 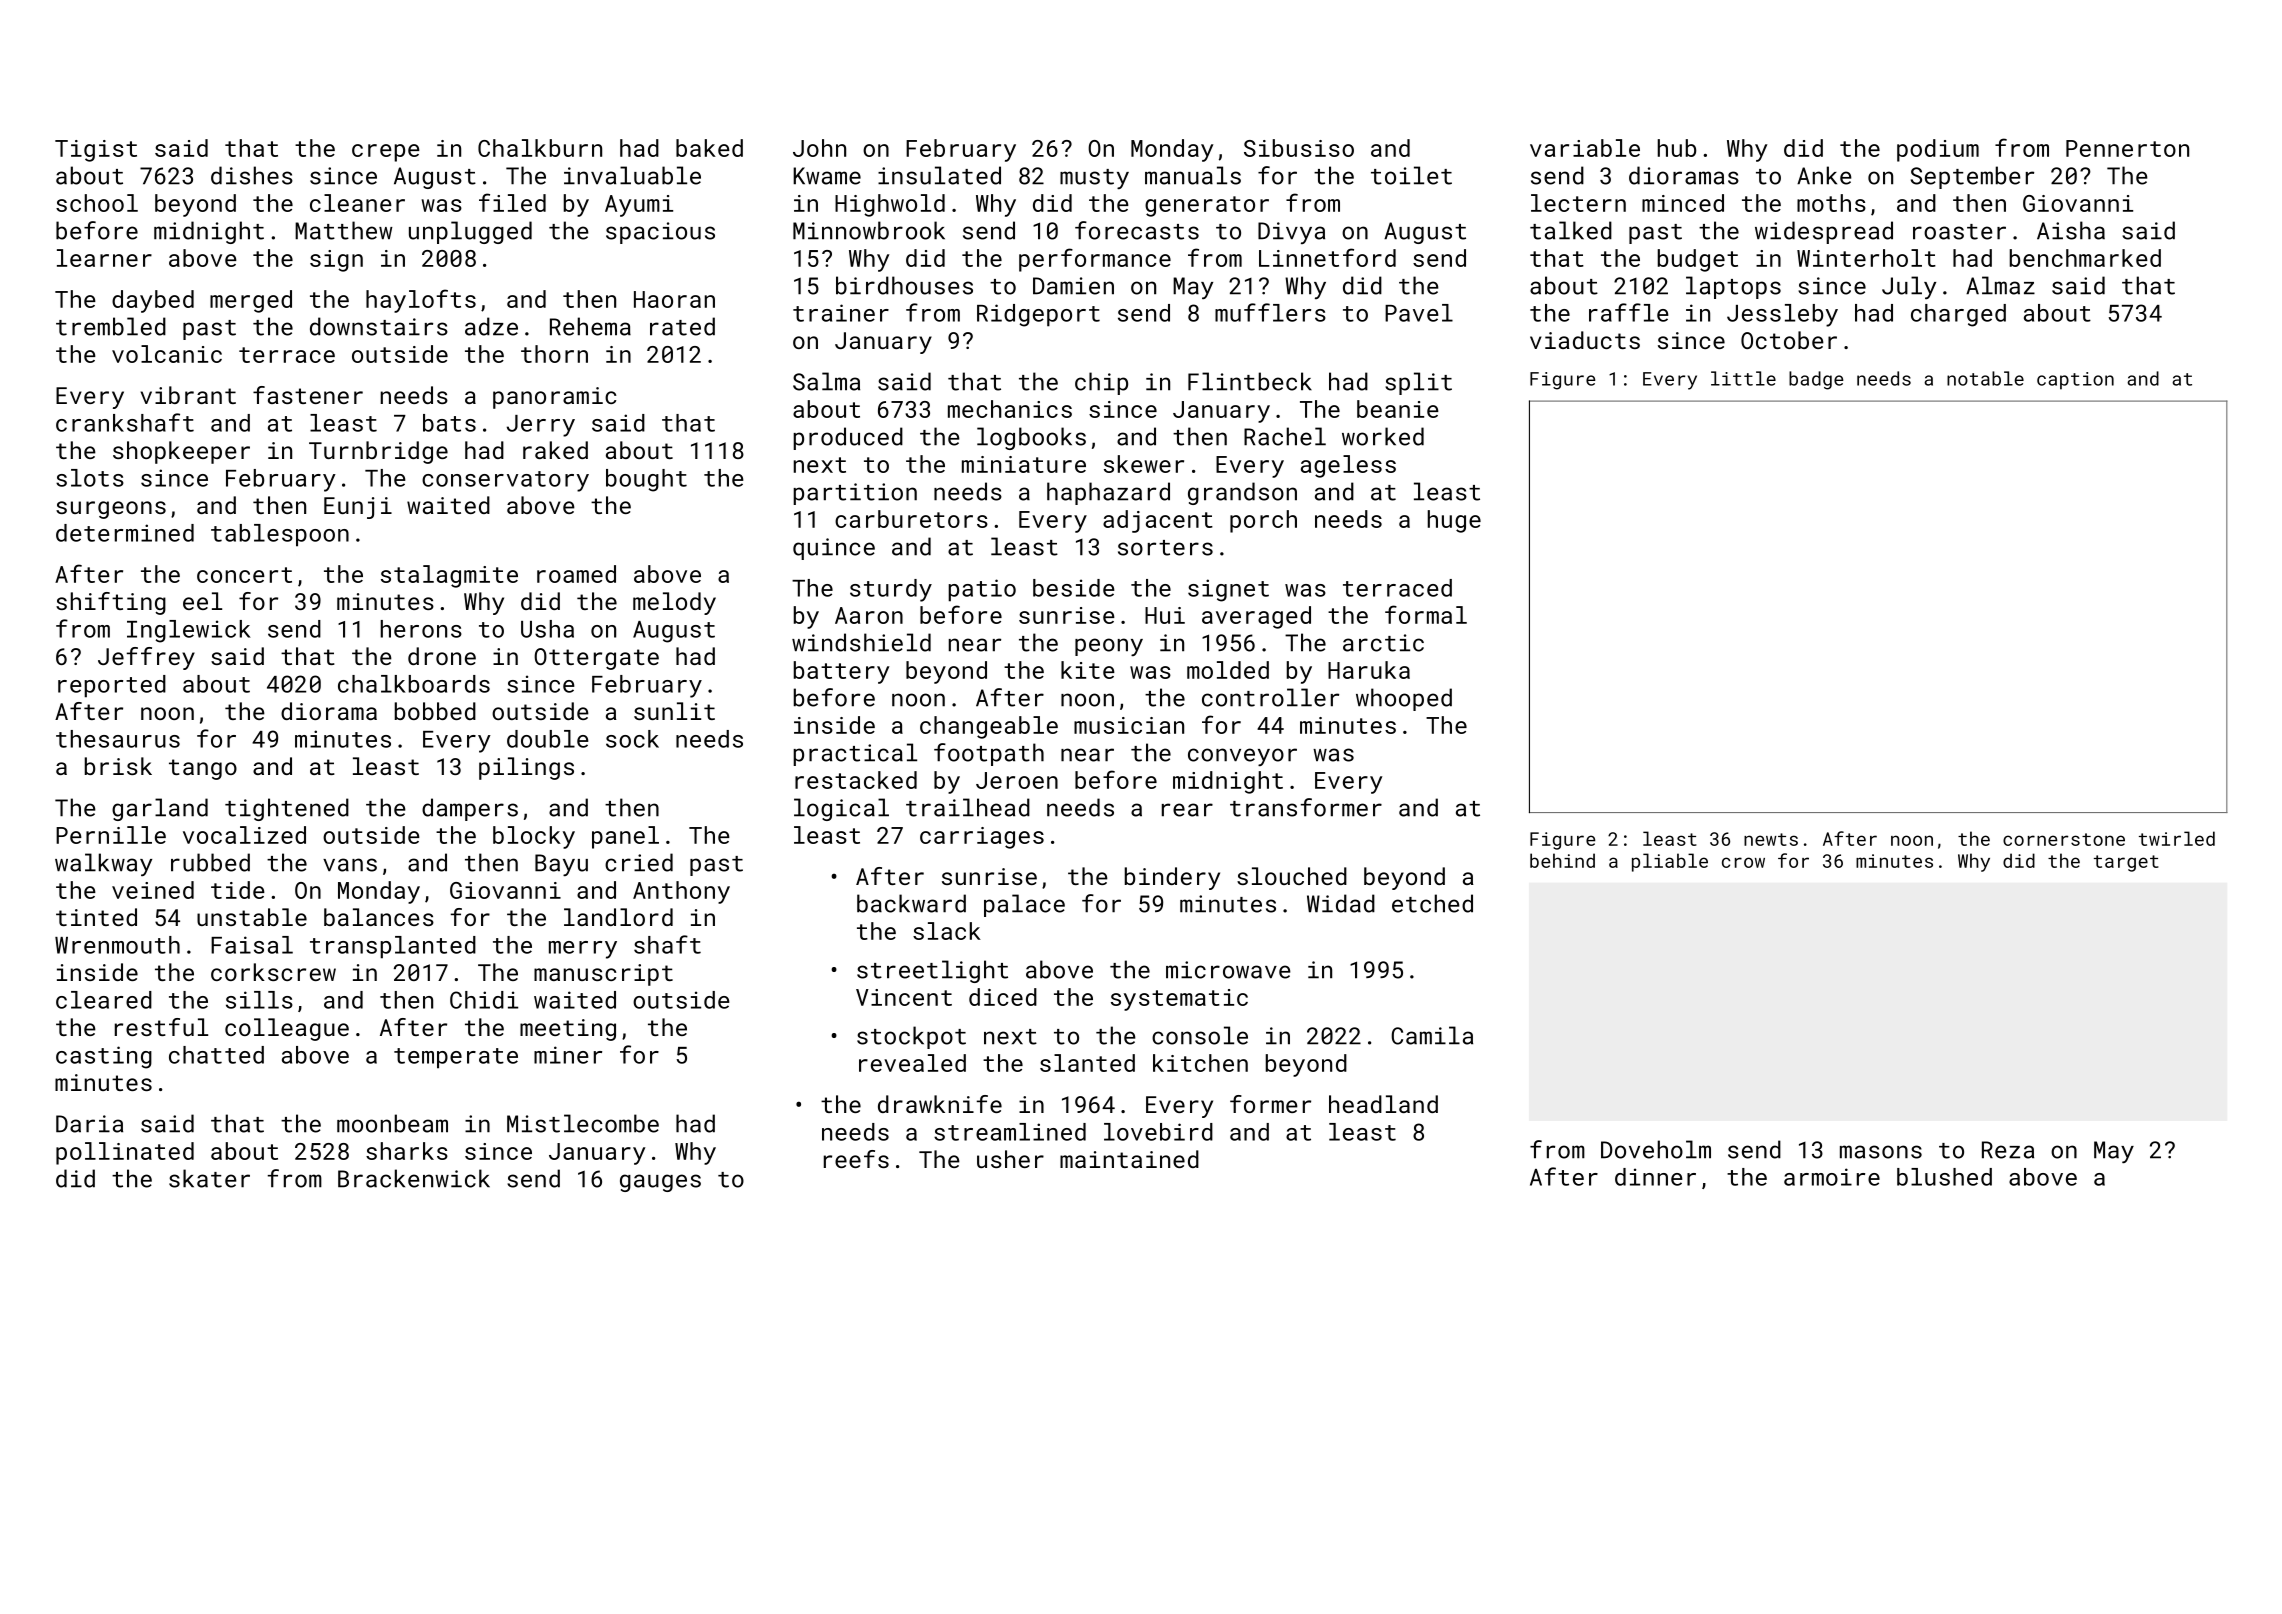 What do you see at coordinates (379, 326) in the page?
I see `downstairs` at bounding box center [379, 326].
